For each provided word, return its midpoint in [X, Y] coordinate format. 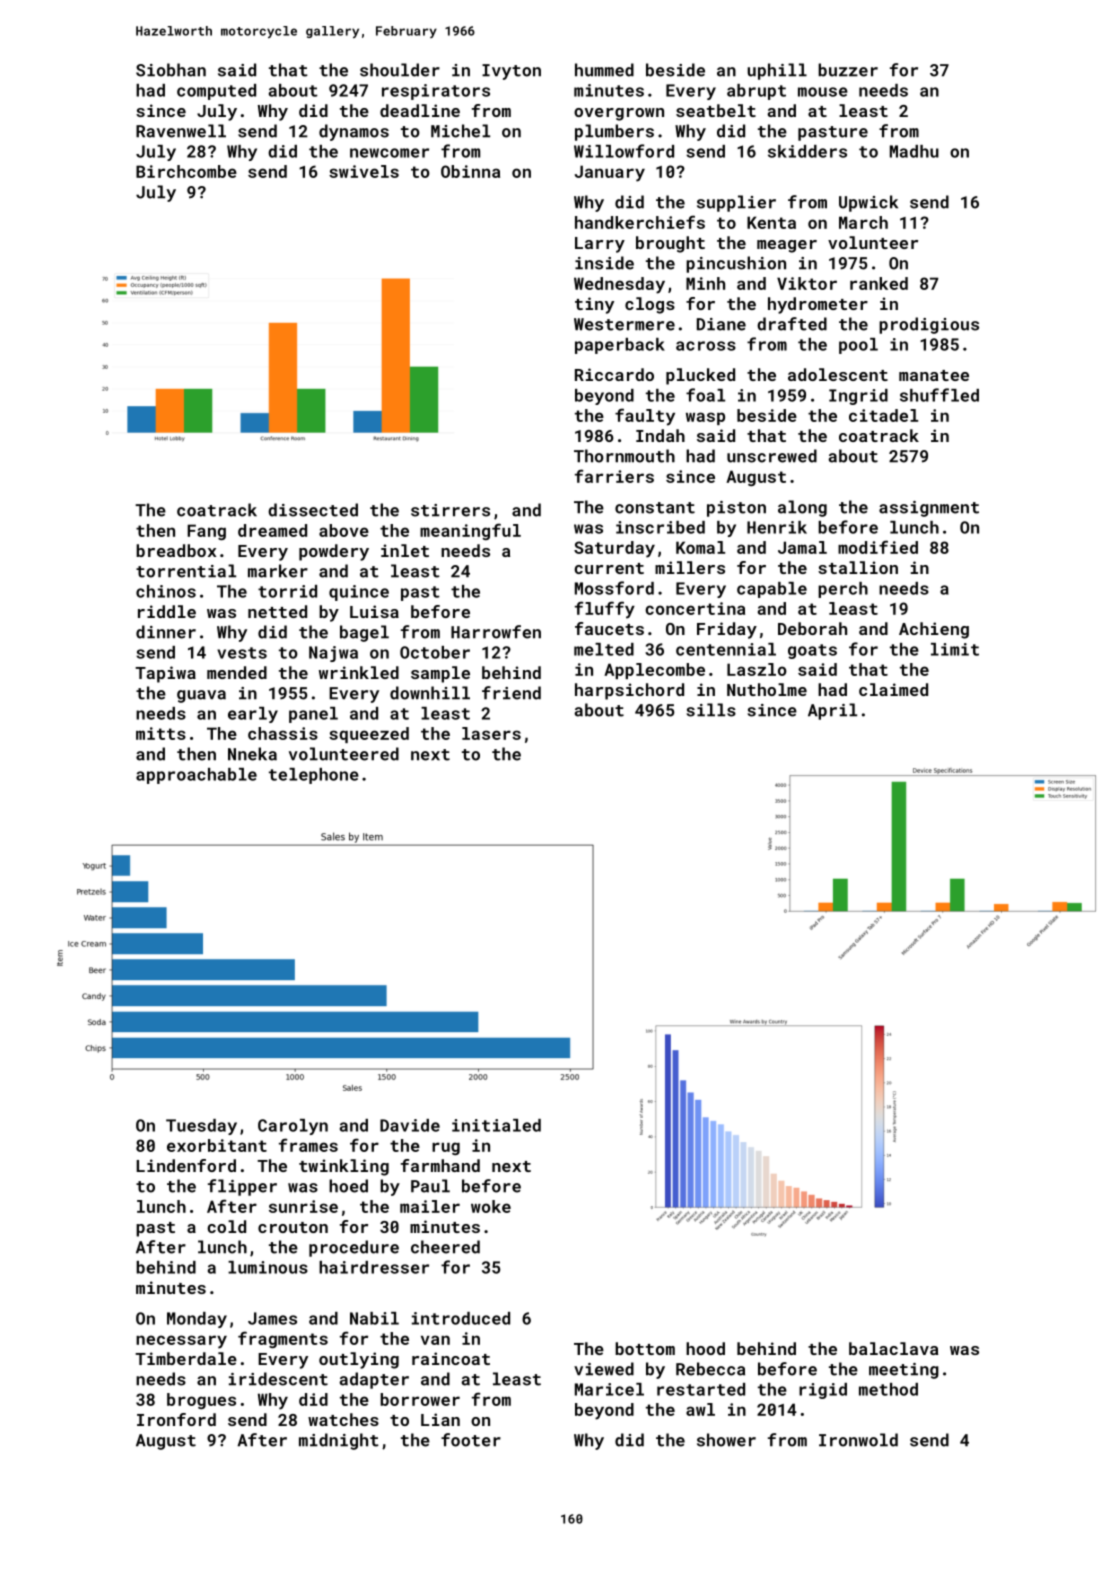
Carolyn [293, 1127]
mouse [823, 92]
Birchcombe [186, 171]
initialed [496, 1125]
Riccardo [614, 374]
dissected [313, 510]
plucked [700, 376]
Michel [460, 131]
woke [491, 1206]
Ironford [176, 1419]
